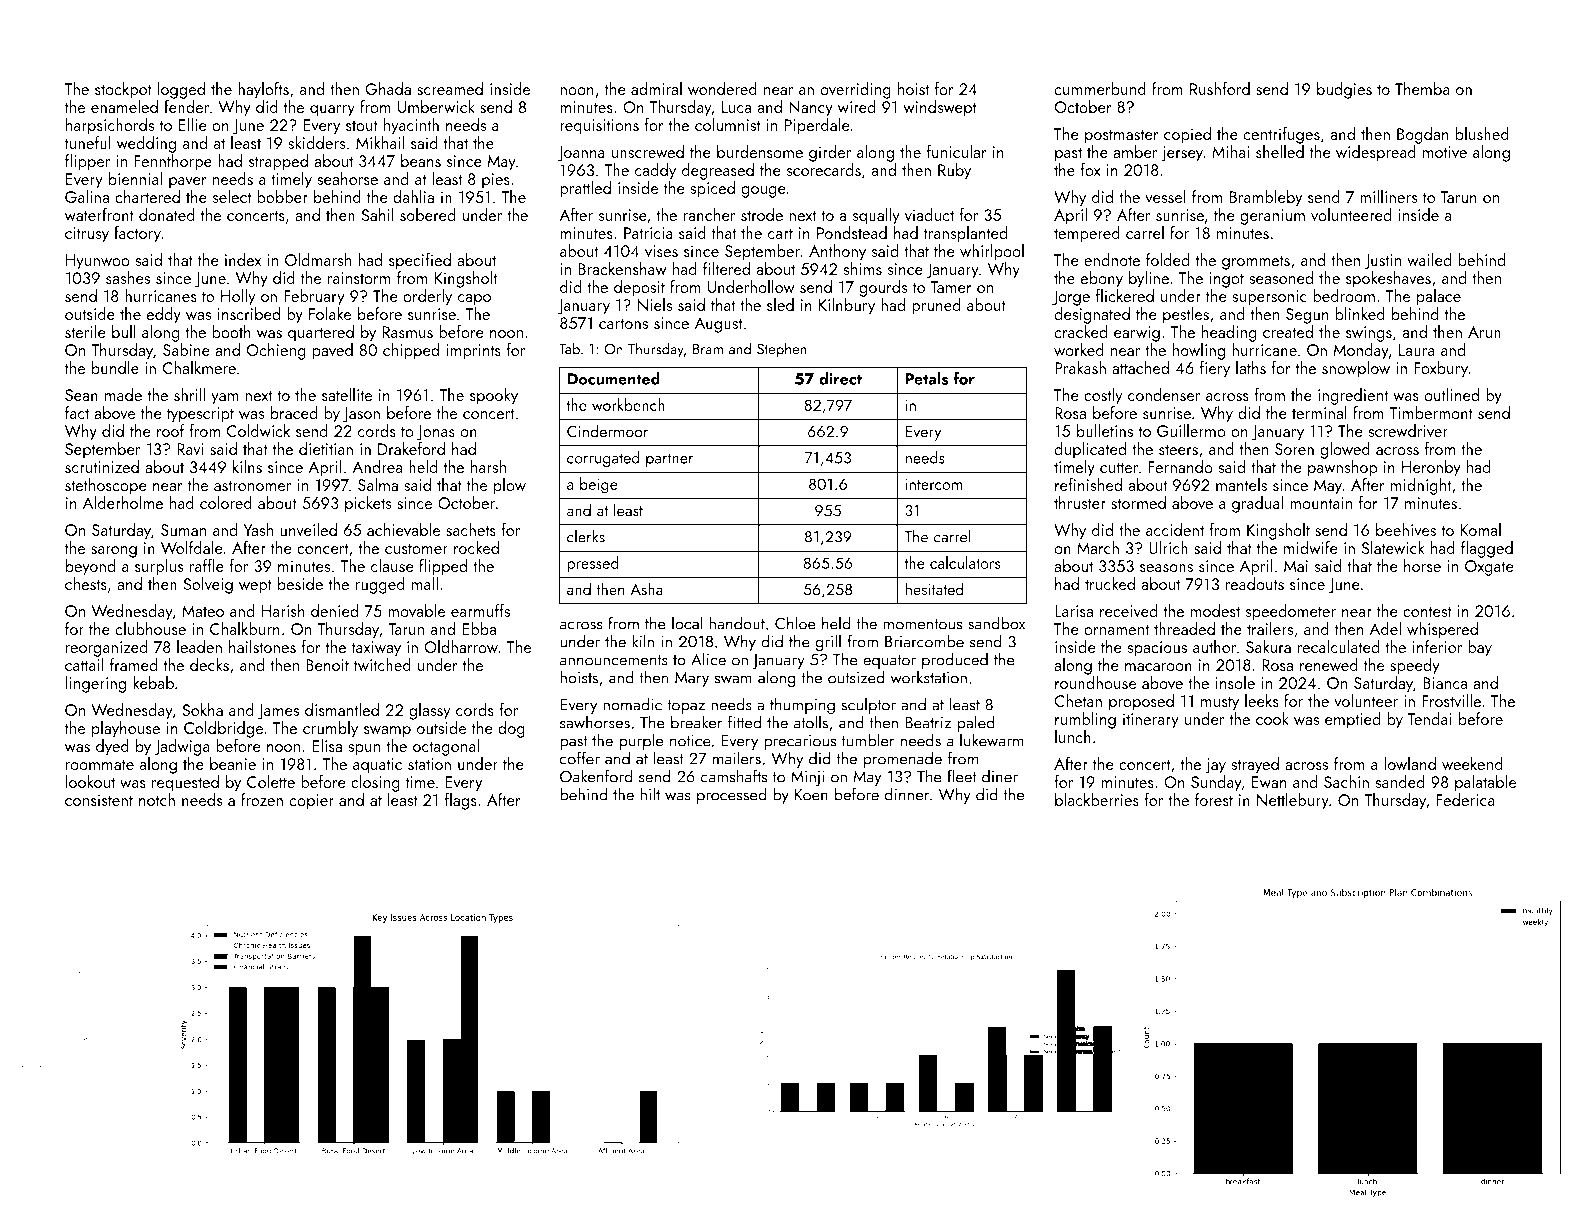  What do you see at coordinates (889, 662) in the screenshot?
I see `equator` at bounding box center [889, 662].
